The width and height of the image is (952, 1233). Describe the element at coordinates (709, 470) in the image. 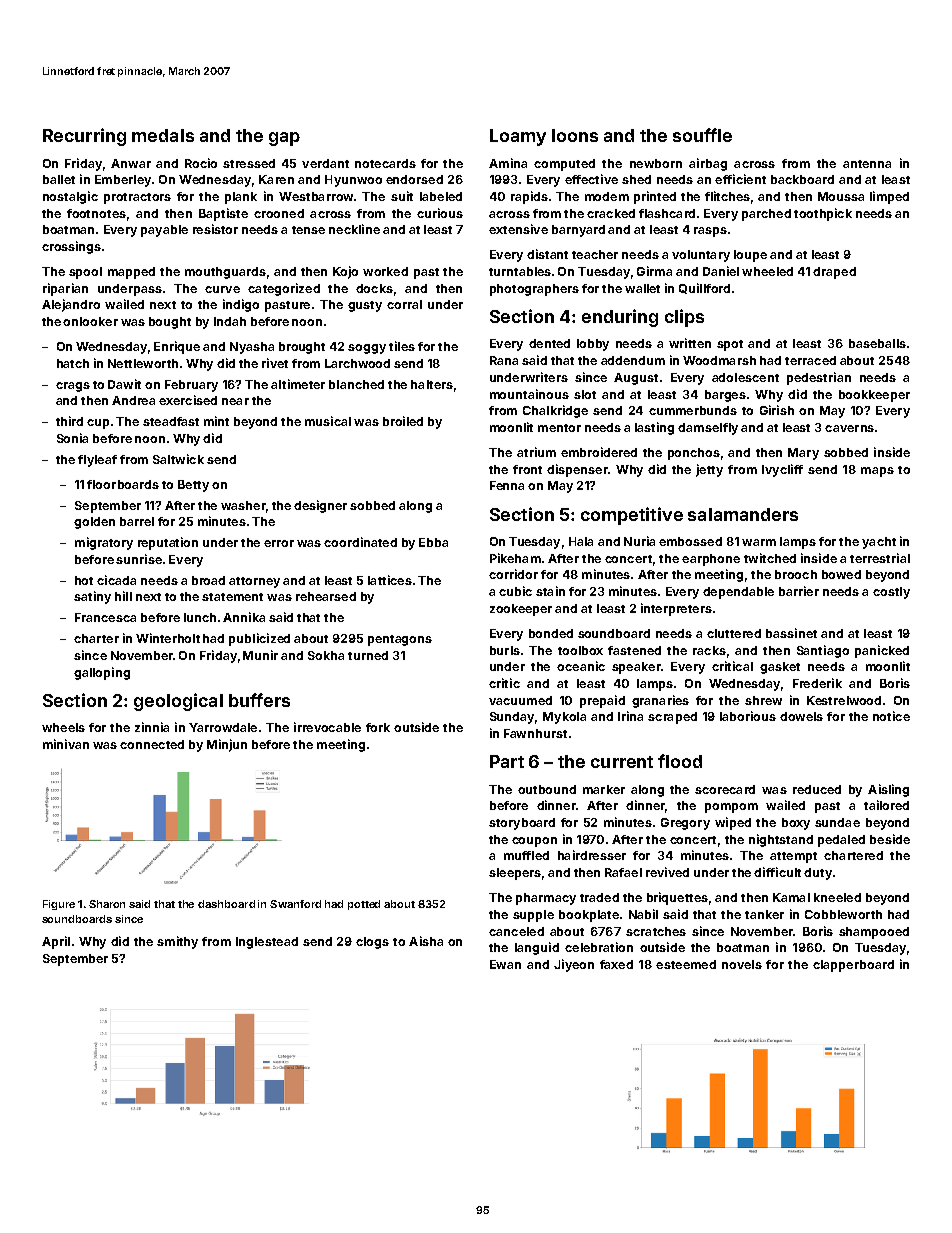

I see `jetty` at that location.
